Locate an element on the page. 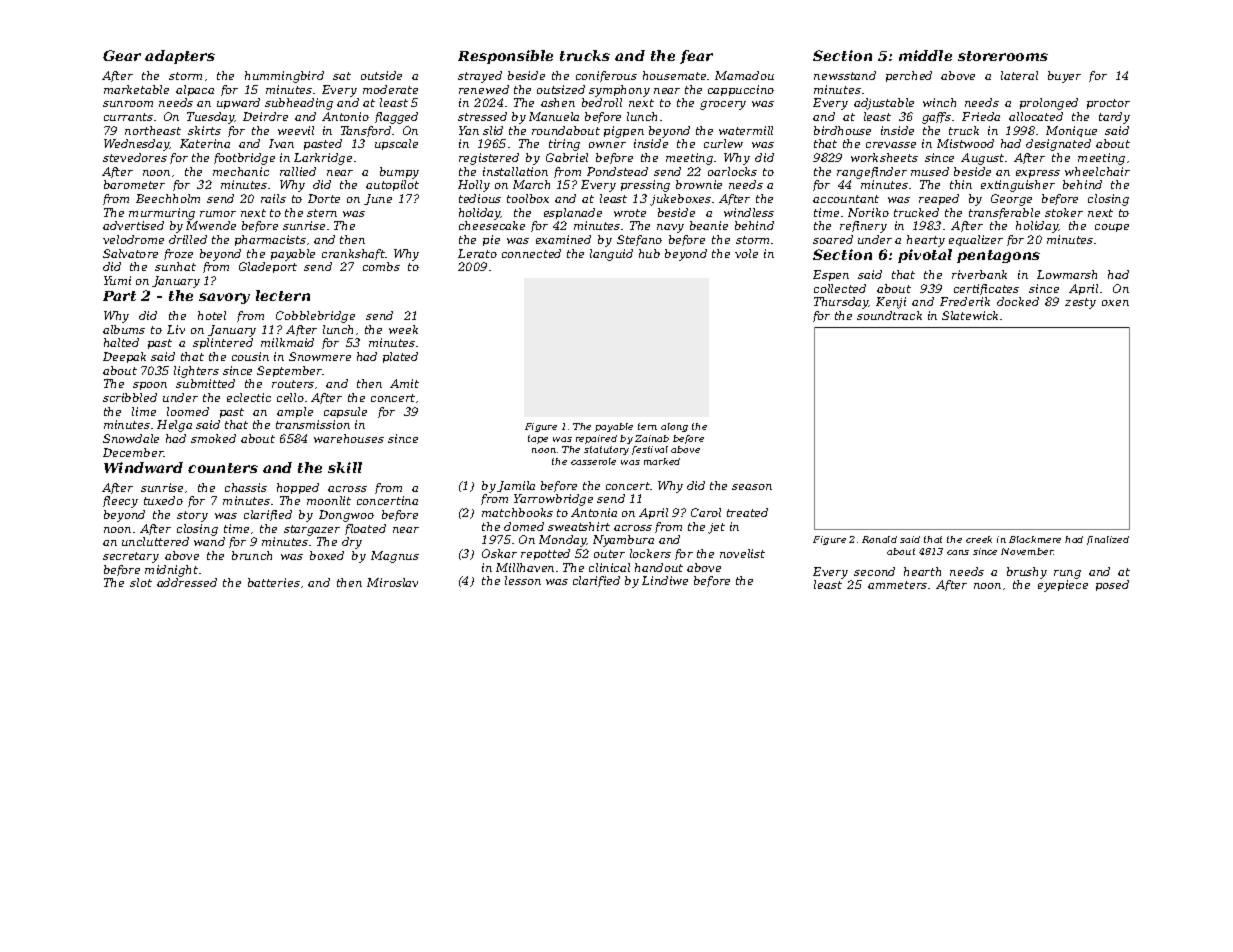  along is located at coordinates (674, 427).
